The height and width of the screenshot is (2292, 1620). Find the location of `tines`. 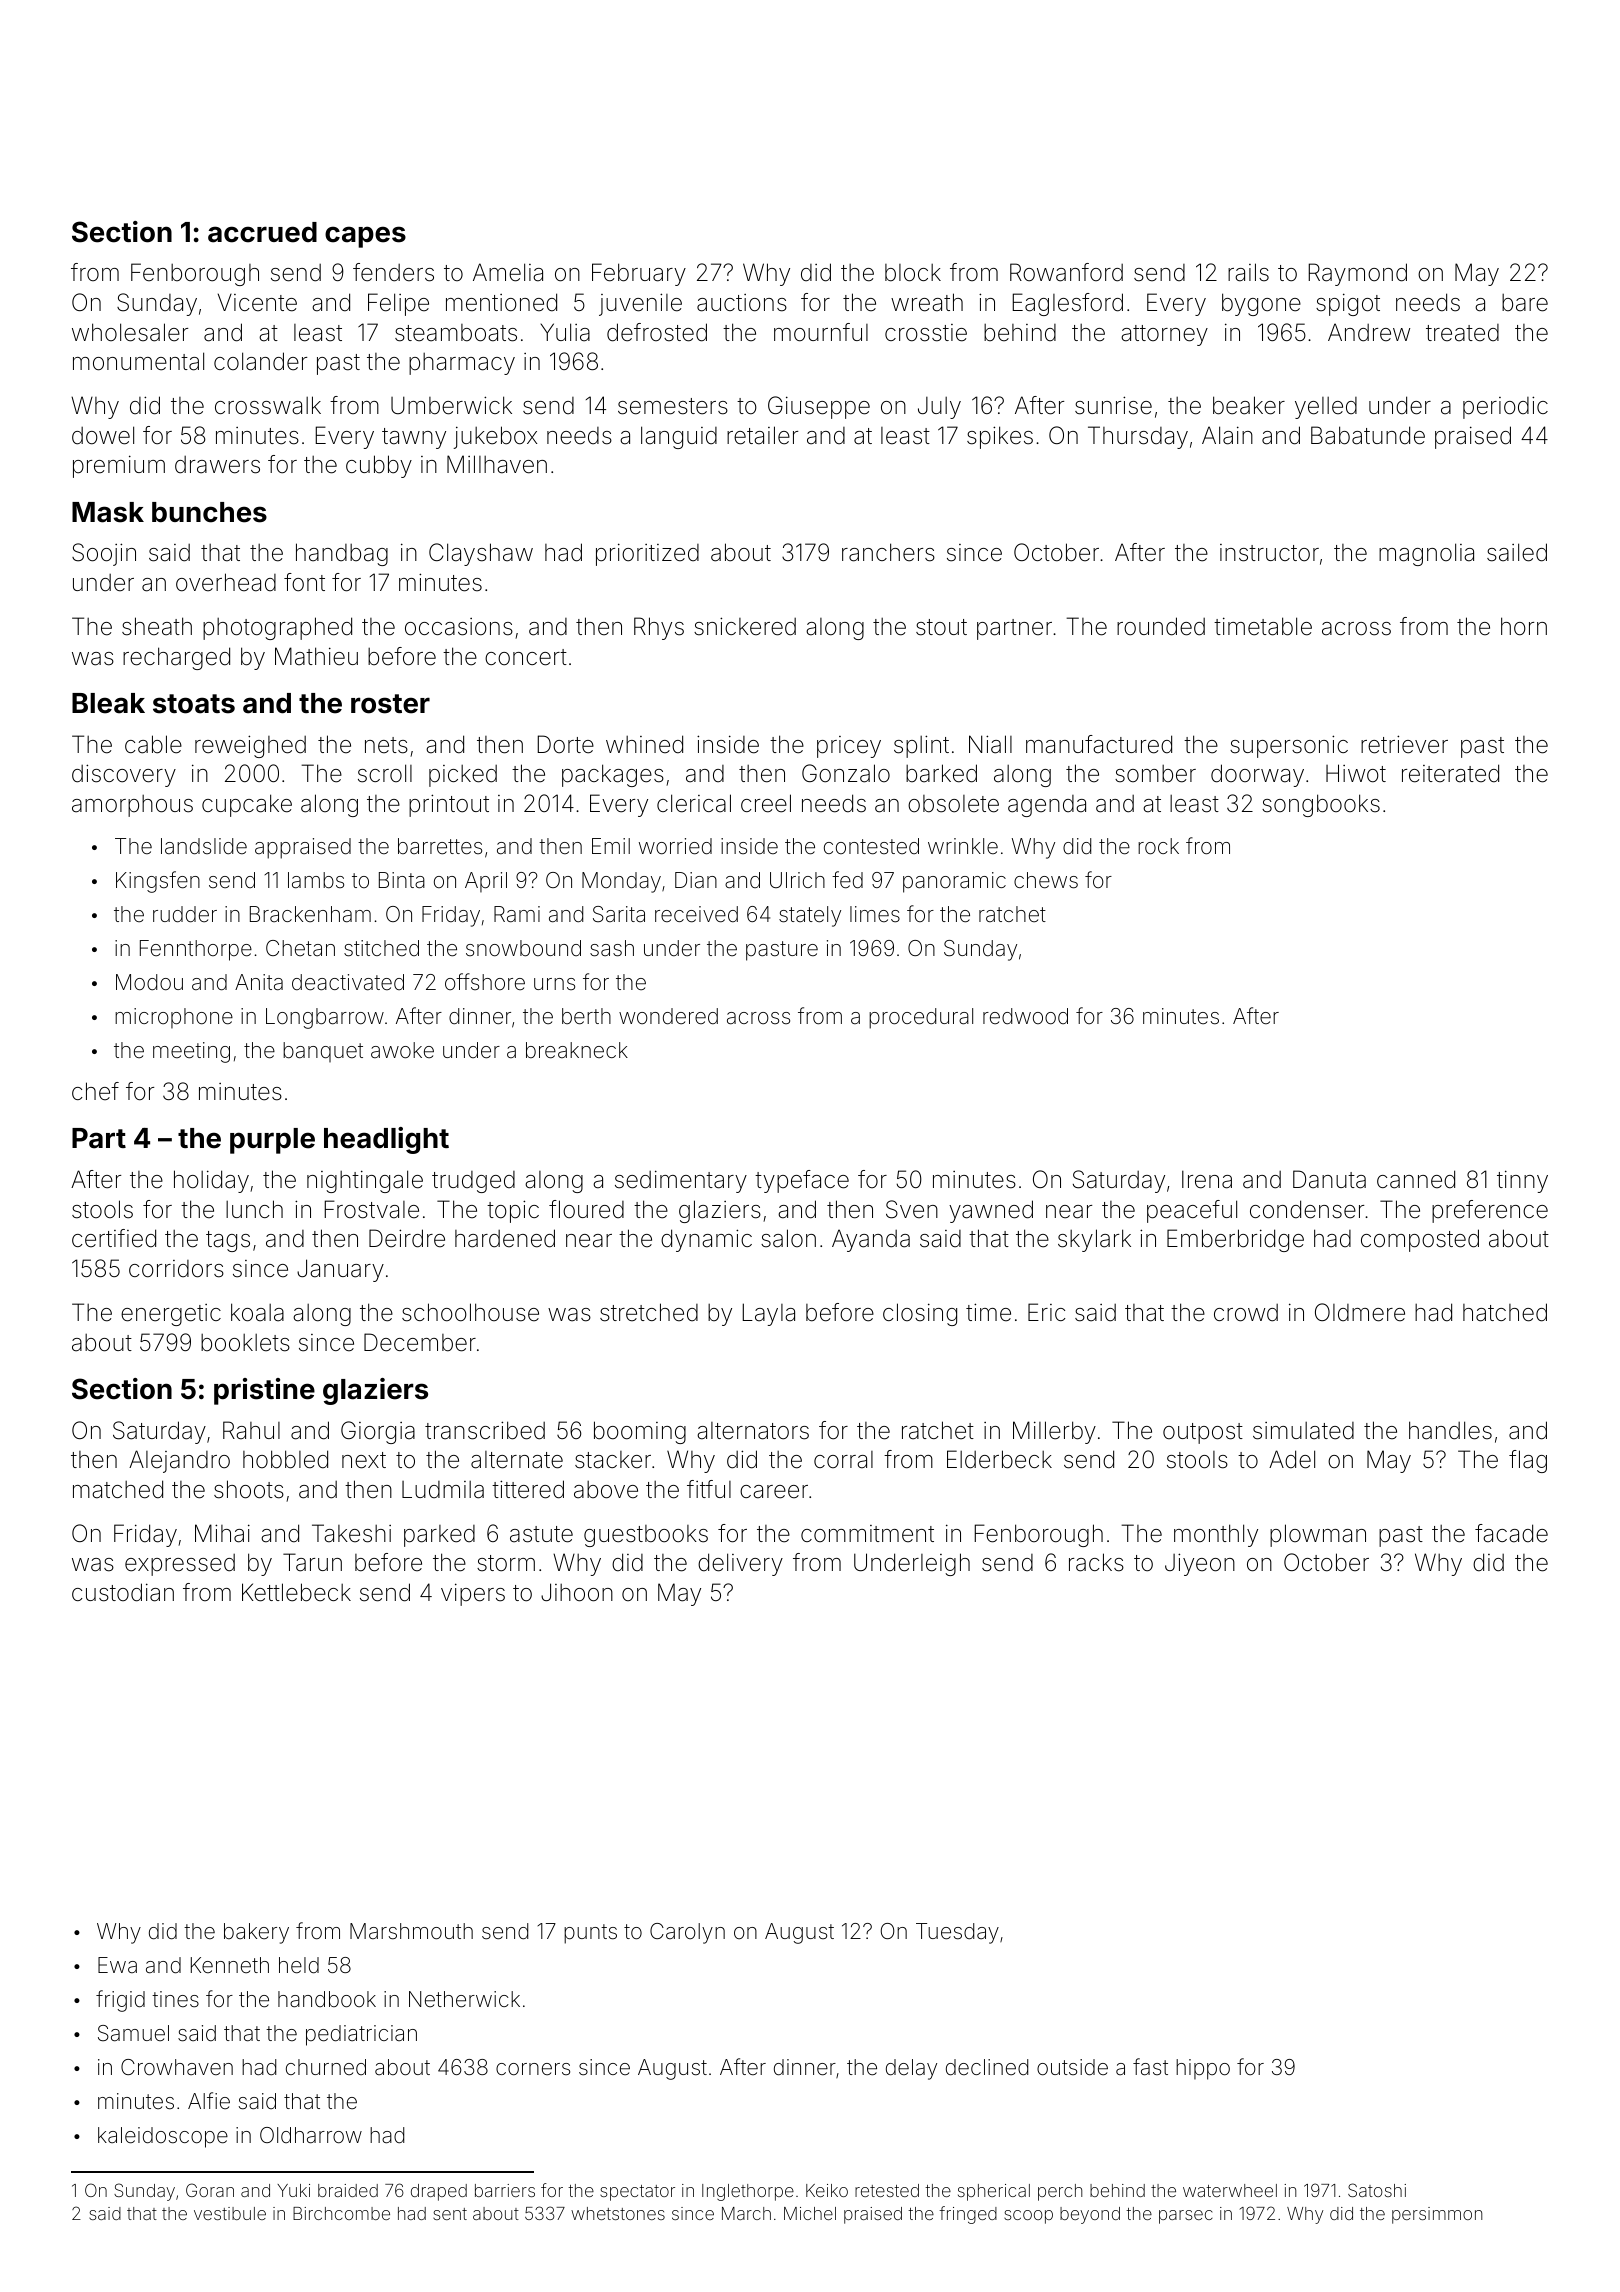

tines is located at coordinates (175, 1999).
